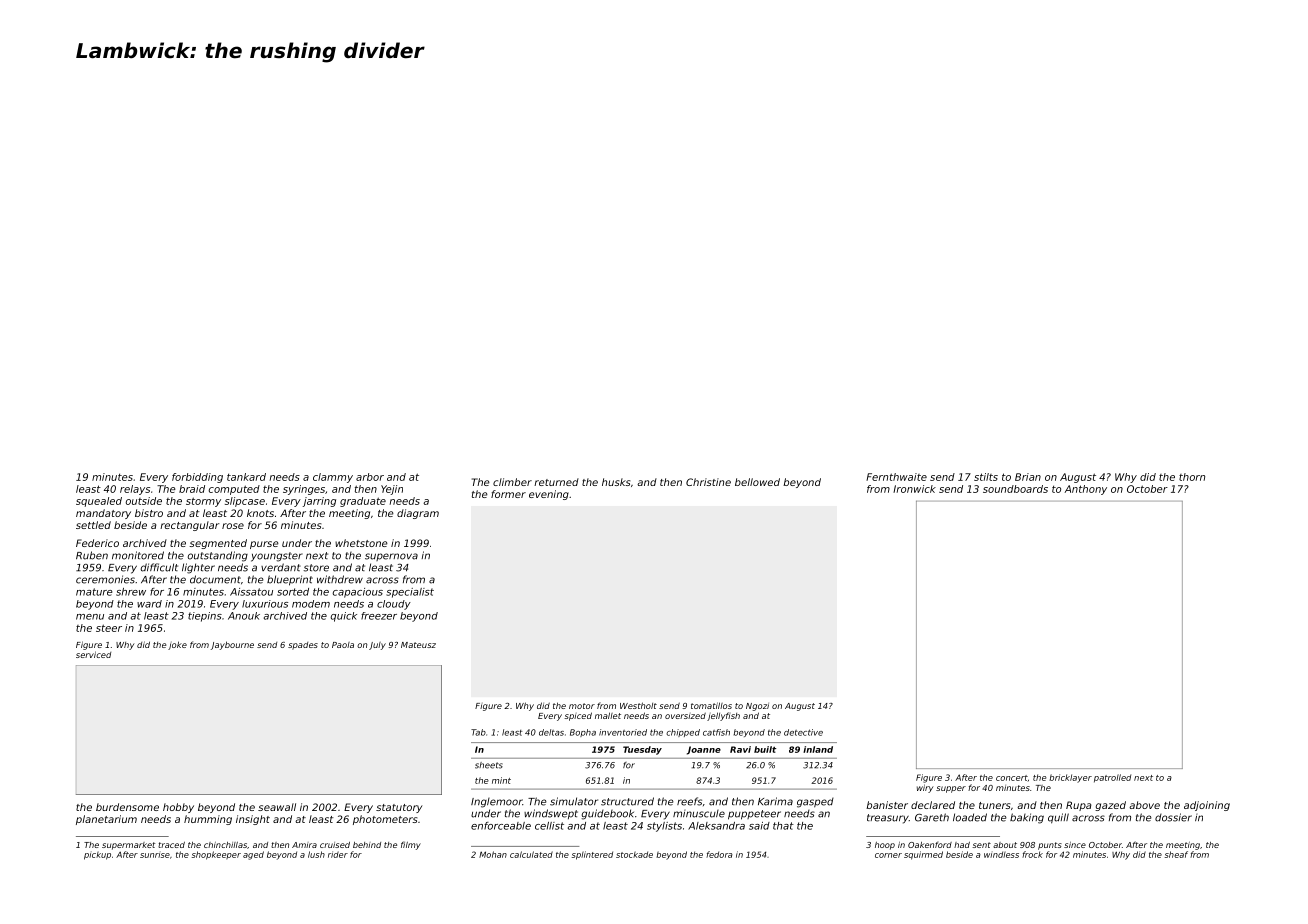 The image size is (1308, 924). Describe the element at coordinates (129, 846) in the page. I see `supermarket` at that location.
